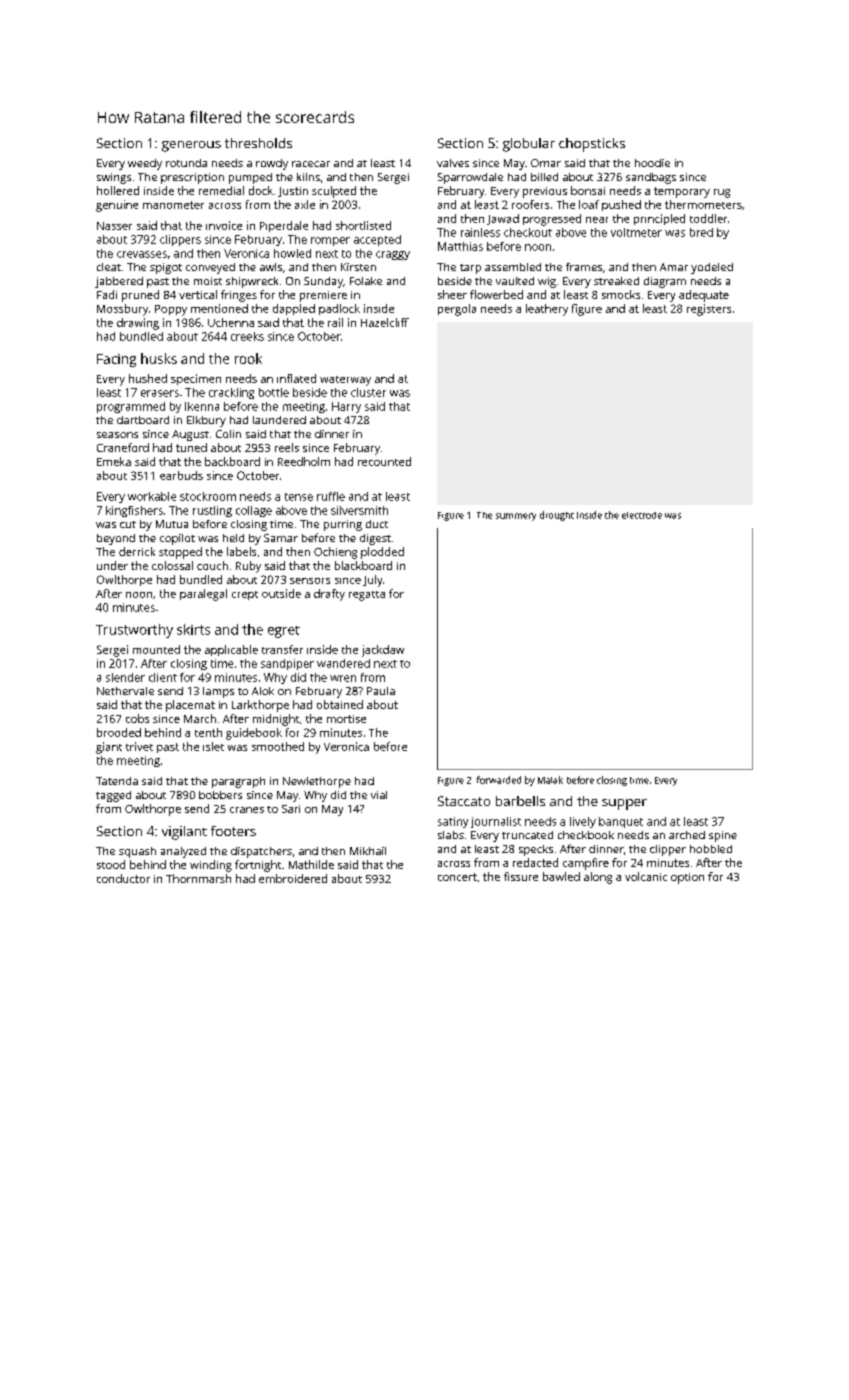  Describe the element at coordinates (516, 517) in the screenshot. I see `summery` at that location.
